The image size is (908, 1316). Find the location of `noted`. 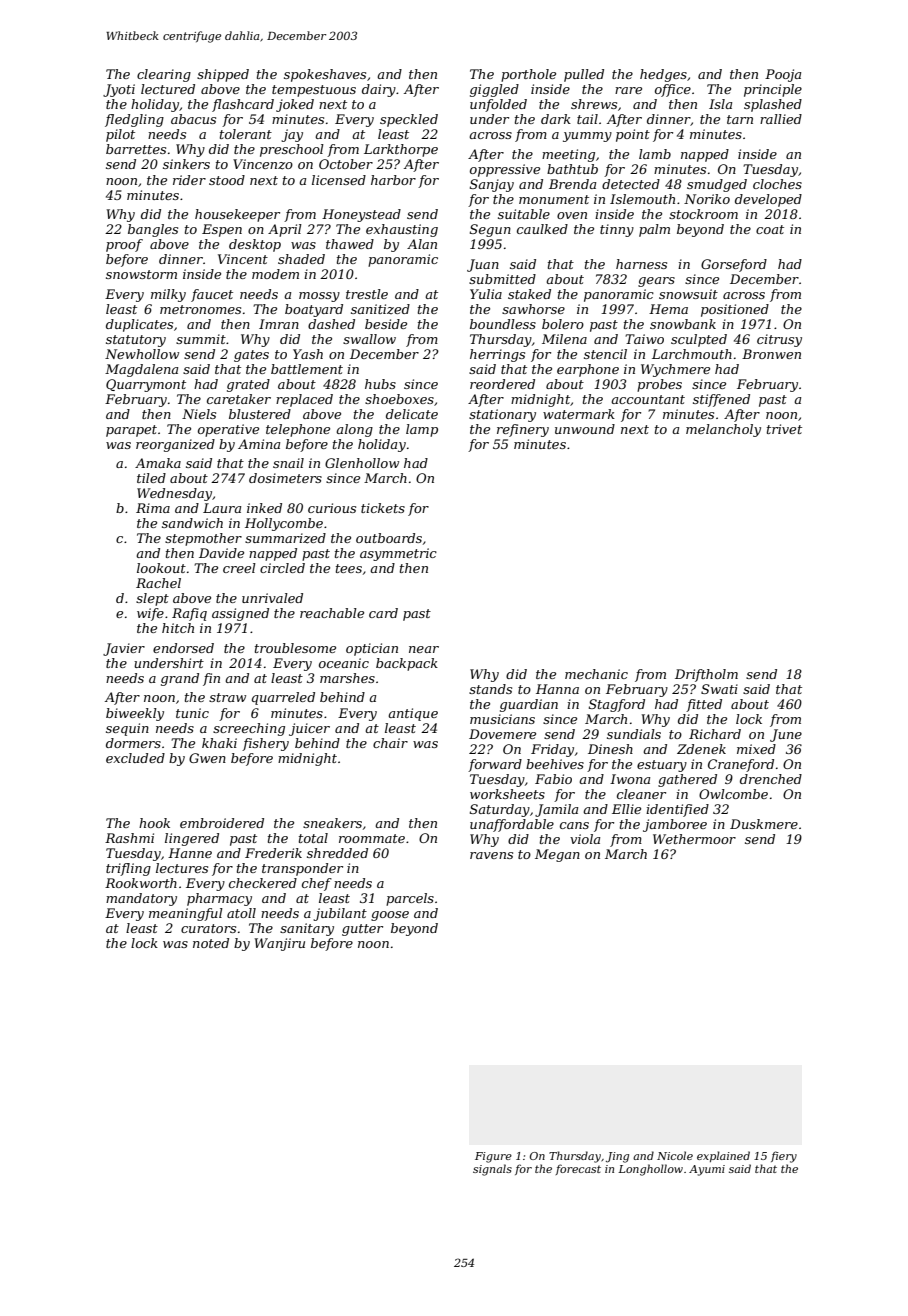

noted is located at coordinates (211, 943).
